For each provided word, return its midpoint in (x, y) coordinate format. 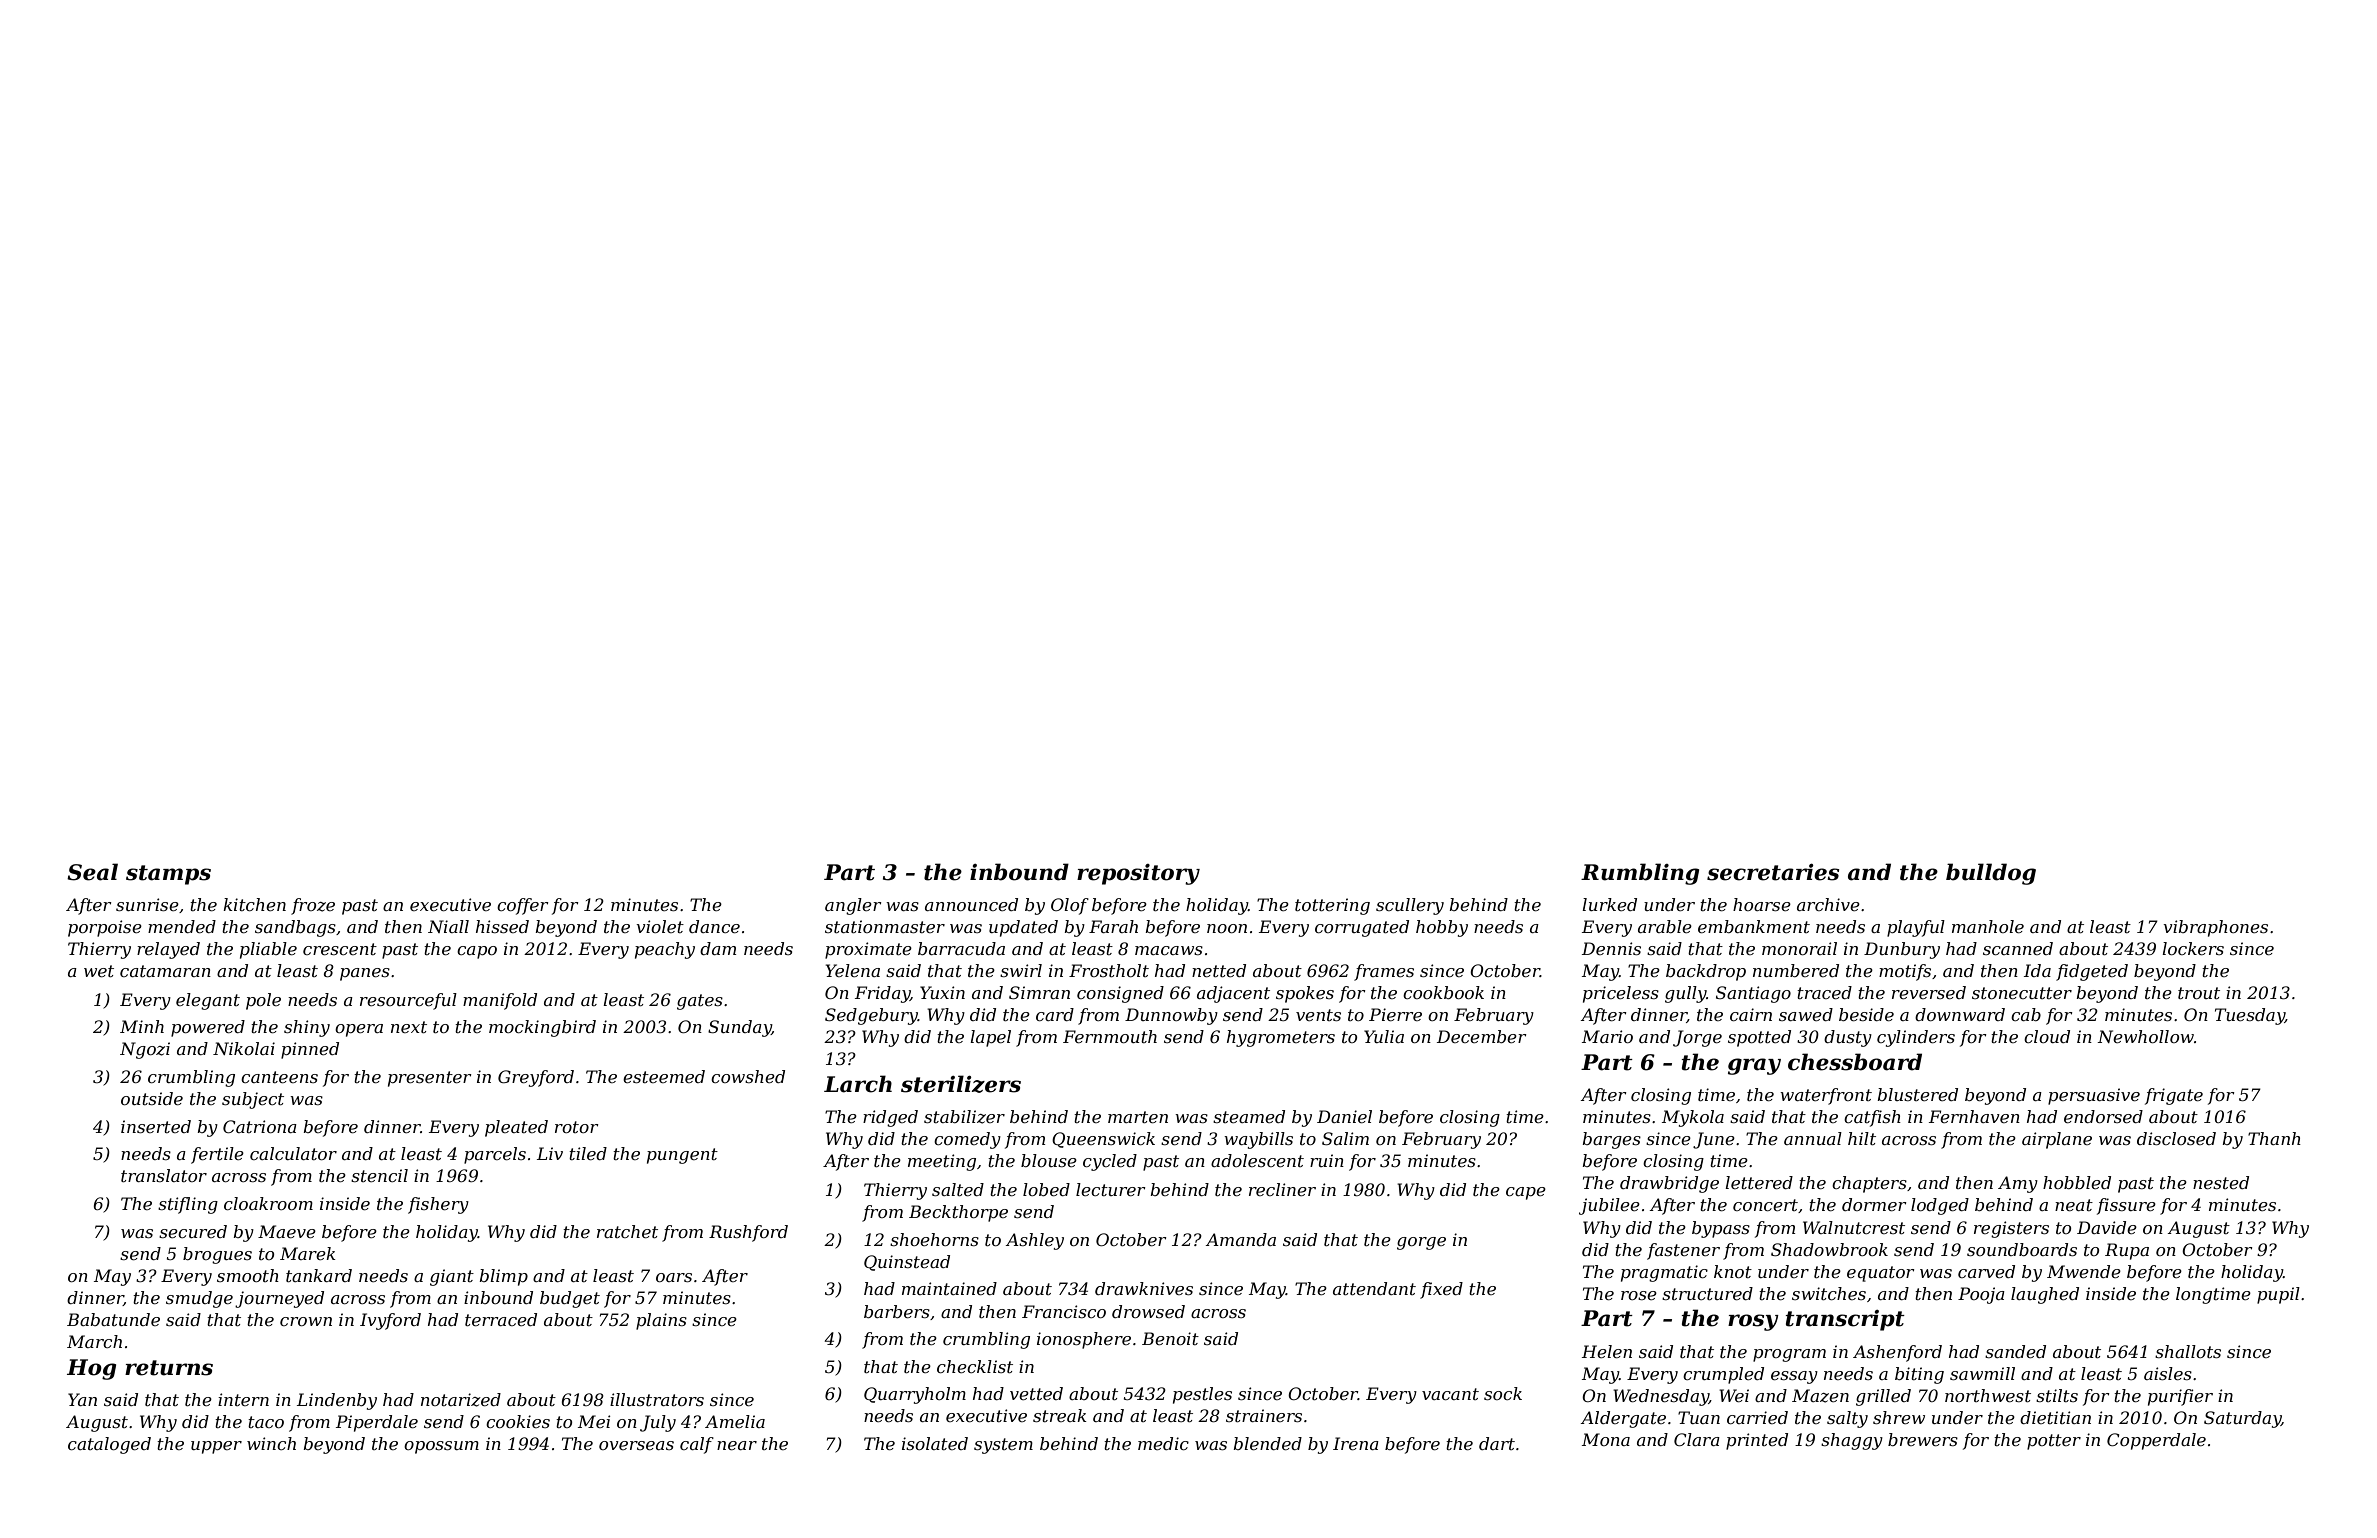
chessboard (1855, 1062)
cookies (518, 1421)
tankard (319, 1275)
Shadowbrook (1829, 1249)
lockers (2193, 948)
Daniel (1344, 1116)
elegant (208, 1001)
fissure (2126, 1206)
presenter (430, 1079)
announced (971, 904)
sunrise (147, 904)
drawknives (1144, 1288)
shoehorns (934, 1239)
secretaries (1773, 872)
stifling (188, 1205)
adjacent (1233, 994)
